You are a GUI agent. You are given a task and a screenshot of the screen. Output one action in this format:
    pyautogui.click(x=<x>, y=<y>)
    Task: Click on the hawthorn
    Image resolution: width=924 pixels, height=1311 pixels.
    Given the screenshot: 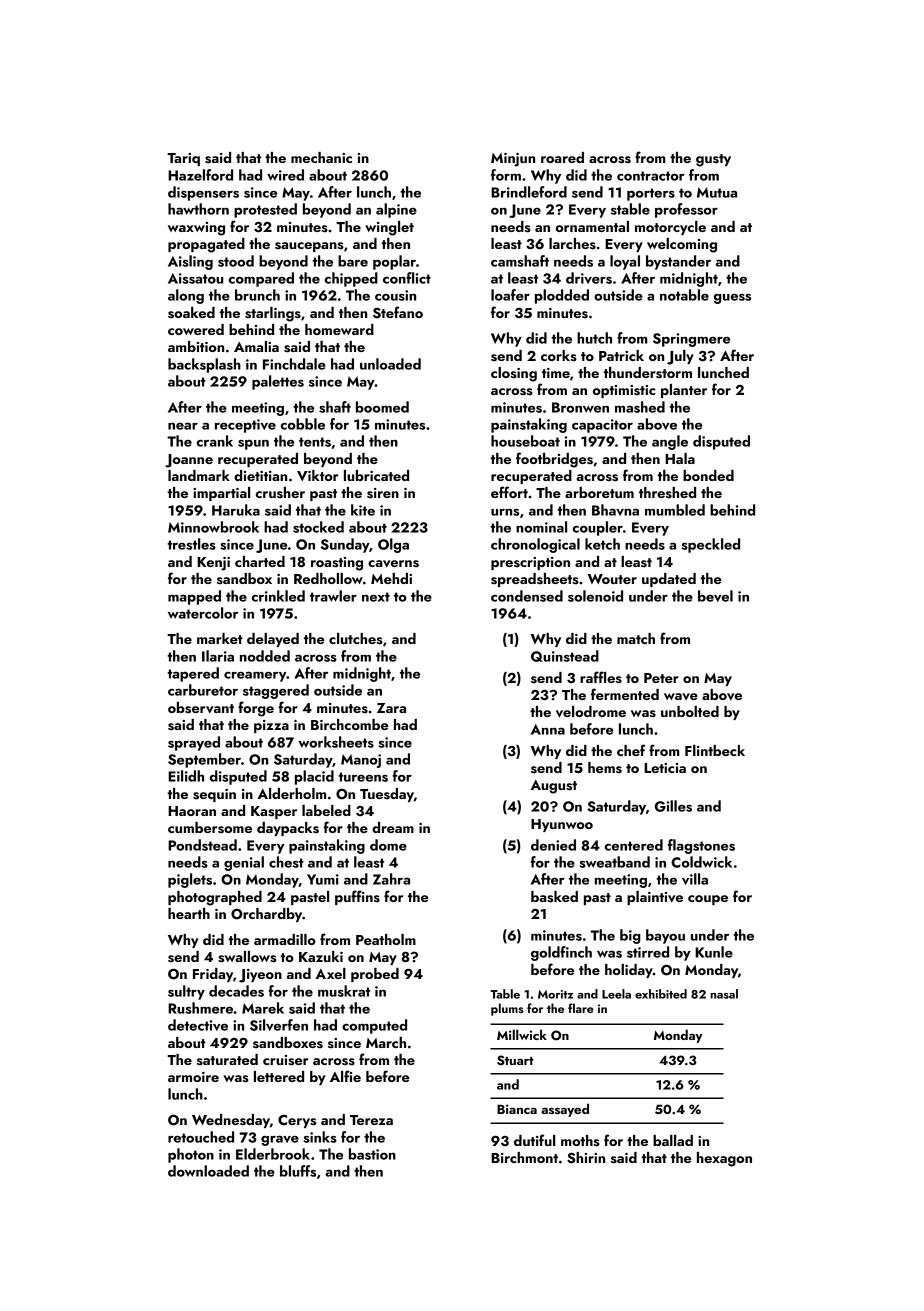 What is the action you would take?
    pyautogui.click(x=198, y=209)
